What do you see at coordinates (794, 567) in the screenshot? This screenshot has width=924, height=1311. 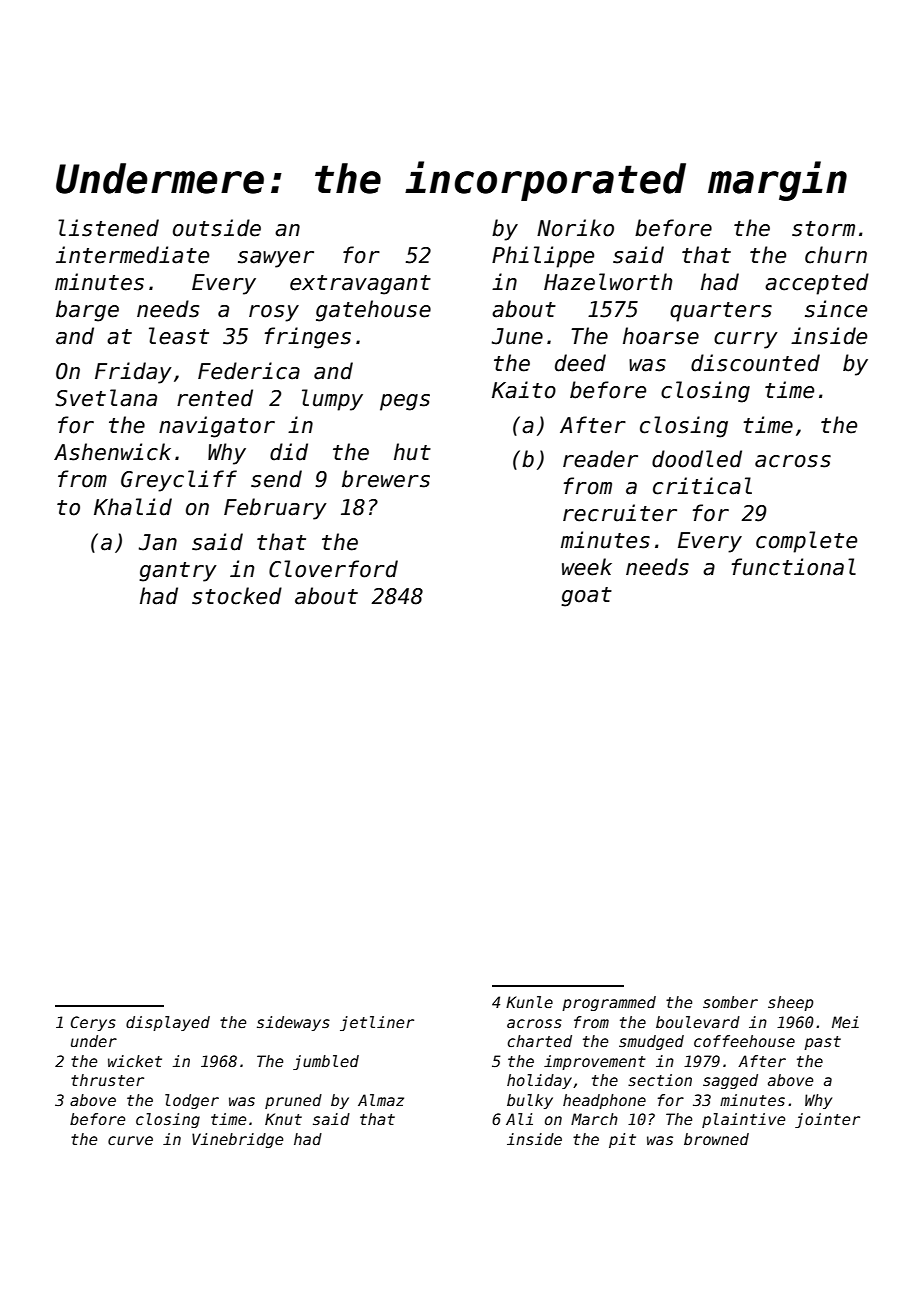 I see `functional` at bounding box center [794, 567].
